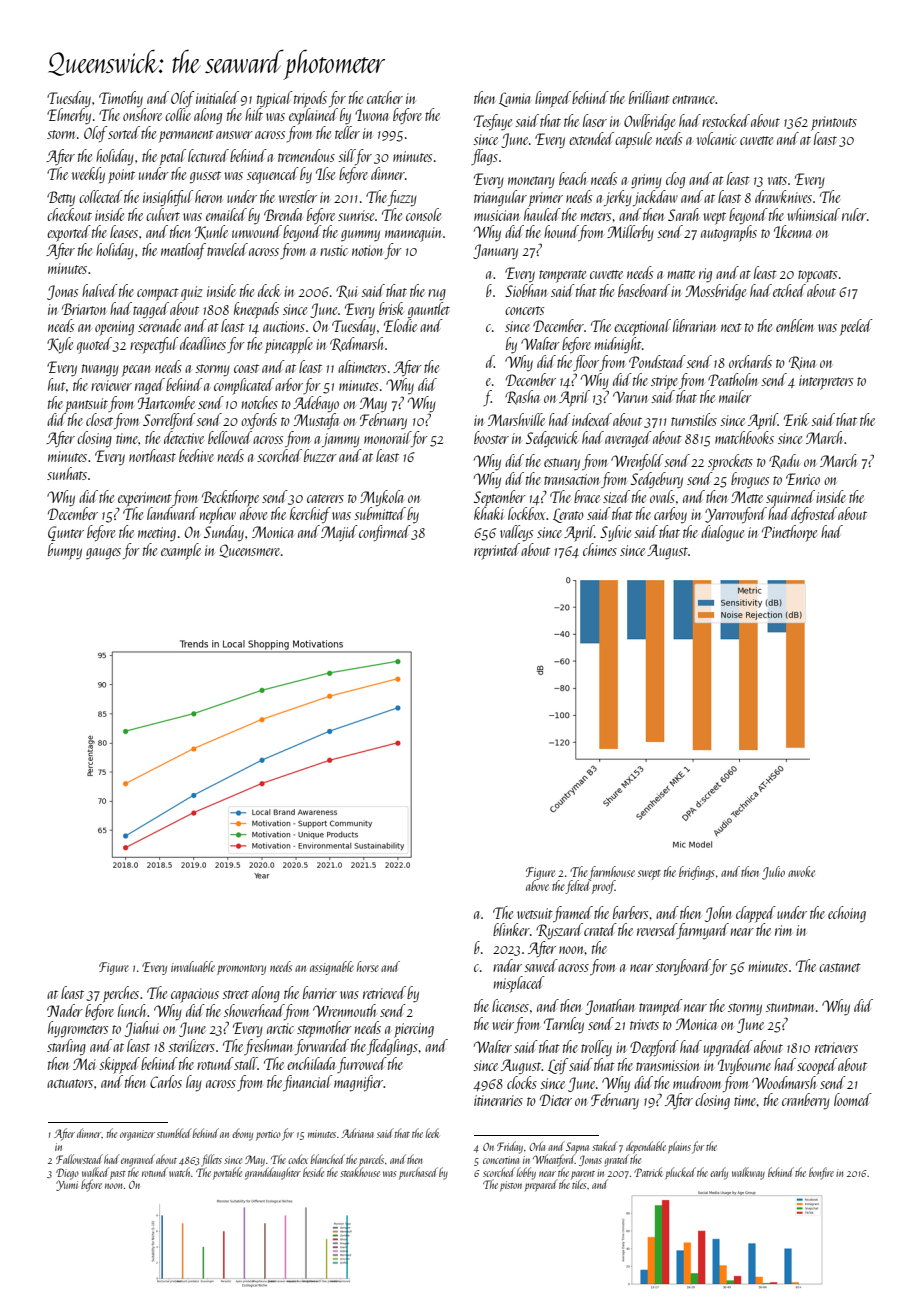  I want to click on Yumi, so click(67, 1185).
